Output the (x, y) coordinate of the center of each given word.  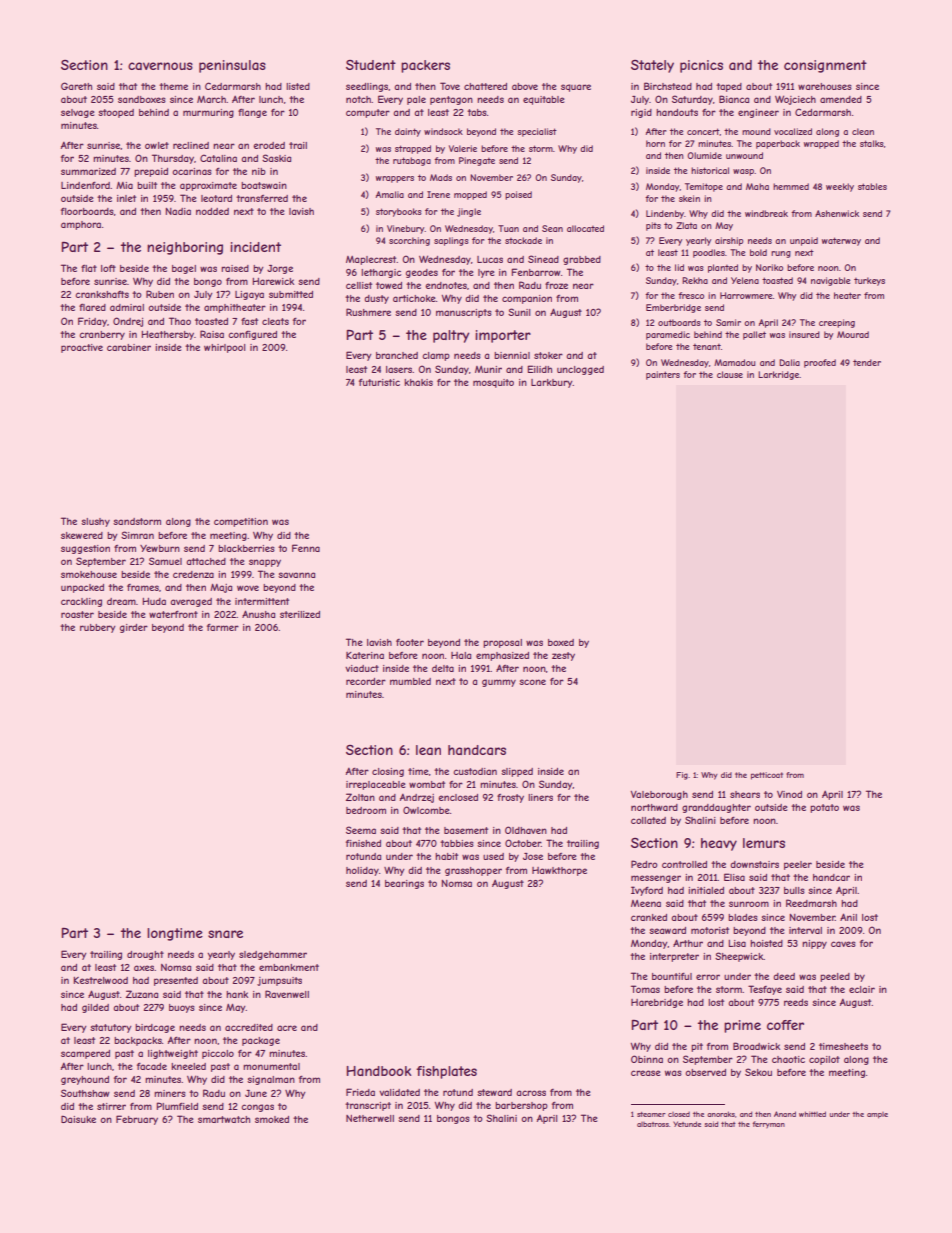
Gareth (76, 86)
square (576, 88)
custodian (475, 771)
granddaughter (716, 808)
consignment (825, 66)
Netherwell (370, 1118)
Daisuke (78, 1119)
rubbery (98, 628)
